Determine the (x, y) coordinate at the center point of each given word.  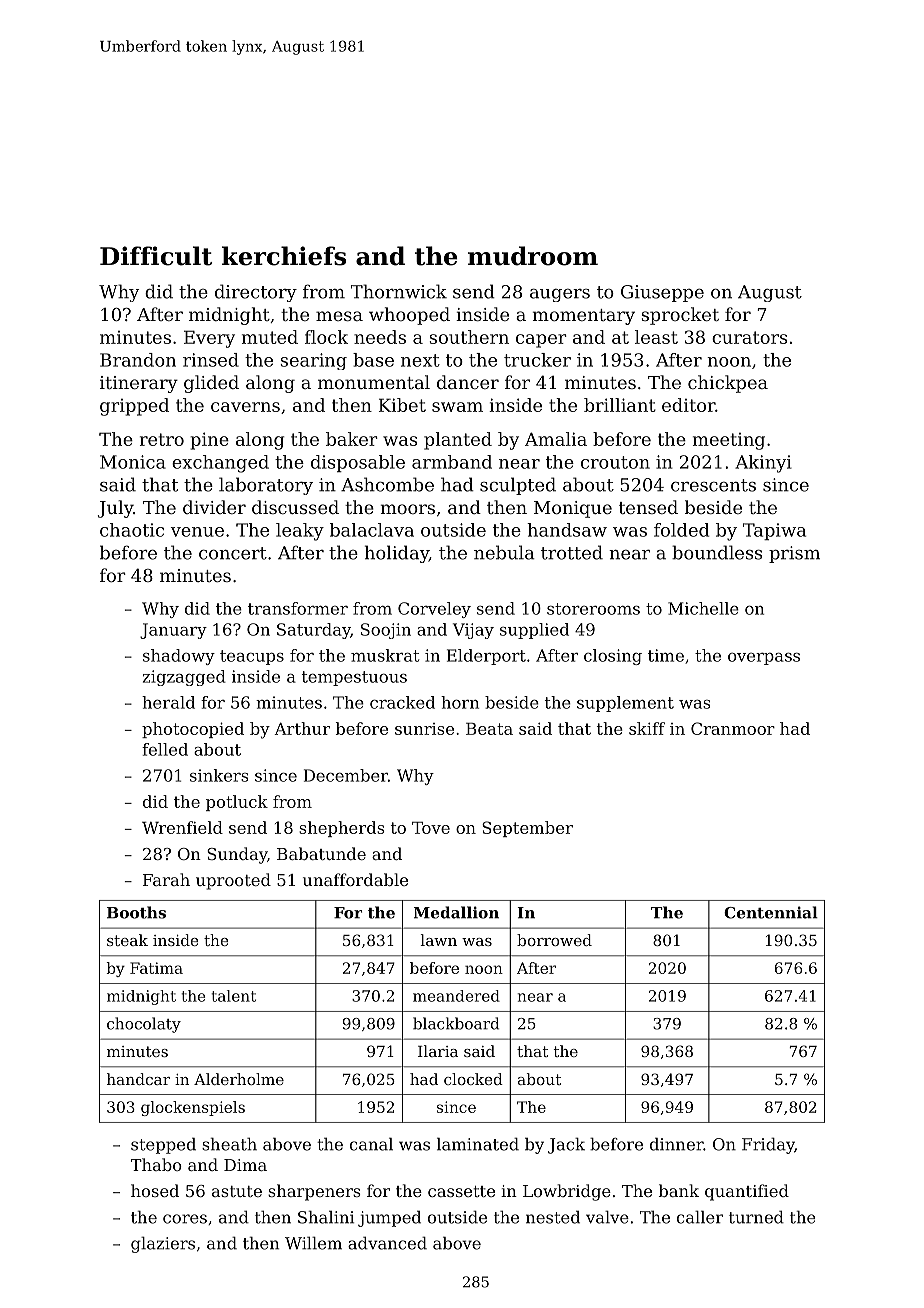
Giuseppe (662, 293)
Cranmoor (733, 728)
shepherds (342, 829)
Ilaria (438, 1051)
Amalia (556, 439)
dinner (676, 1144)
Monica (133, 462)
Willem (313, 1243)
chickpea (728, 384)
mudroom (533, 256)
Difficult (156, 256)
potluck (237, 803)
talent (233, 996)
